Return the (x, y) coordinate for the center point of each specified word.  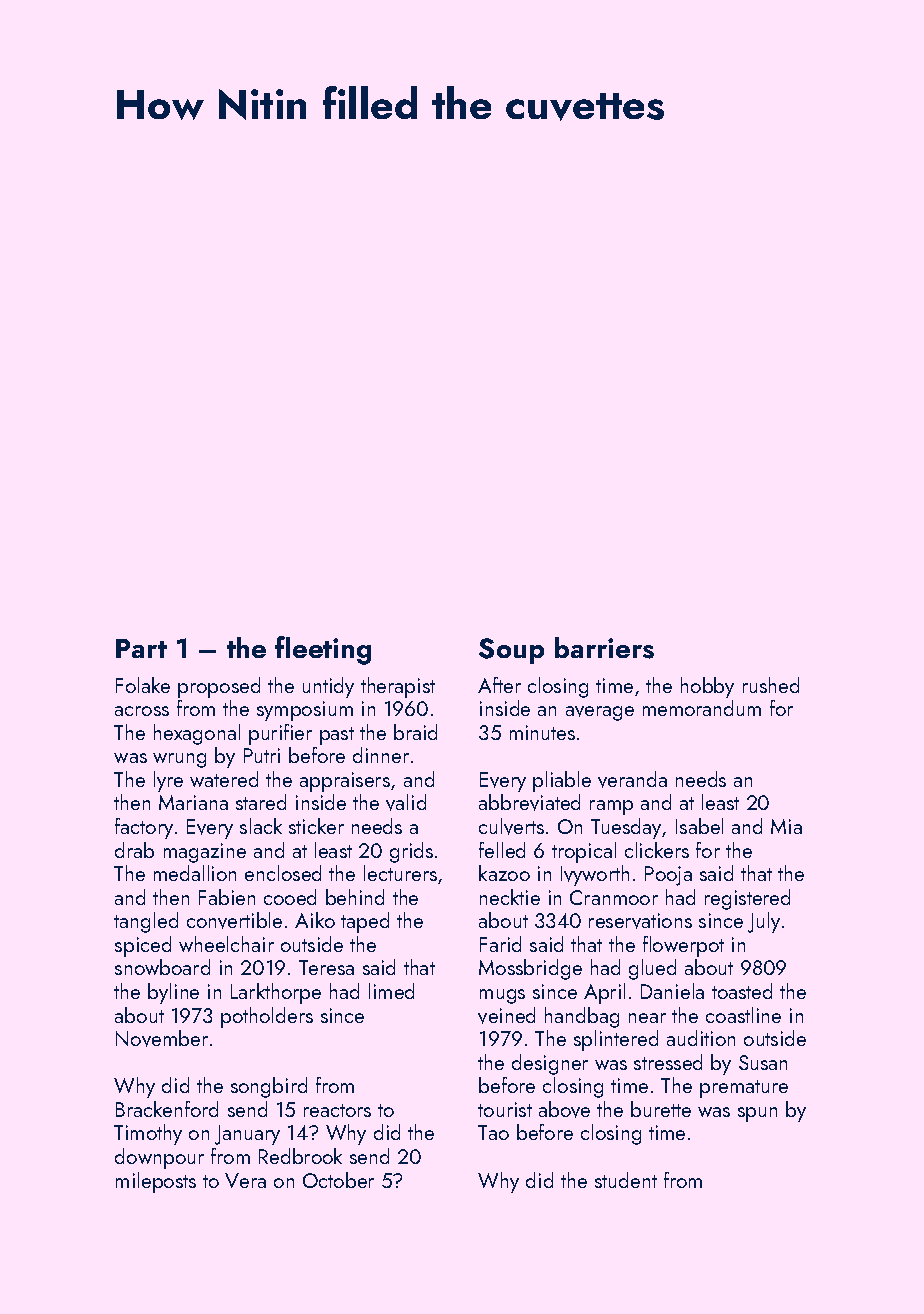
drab (134, 850)
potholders (267, 1017)
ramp (611, 807)
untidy (328, 687)
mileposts (156, 1182)
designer (550, 1064)
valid (406, 802)
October (338, 1180)
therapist (398, 687)
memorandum (702, 708)
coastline (743, 1015)
